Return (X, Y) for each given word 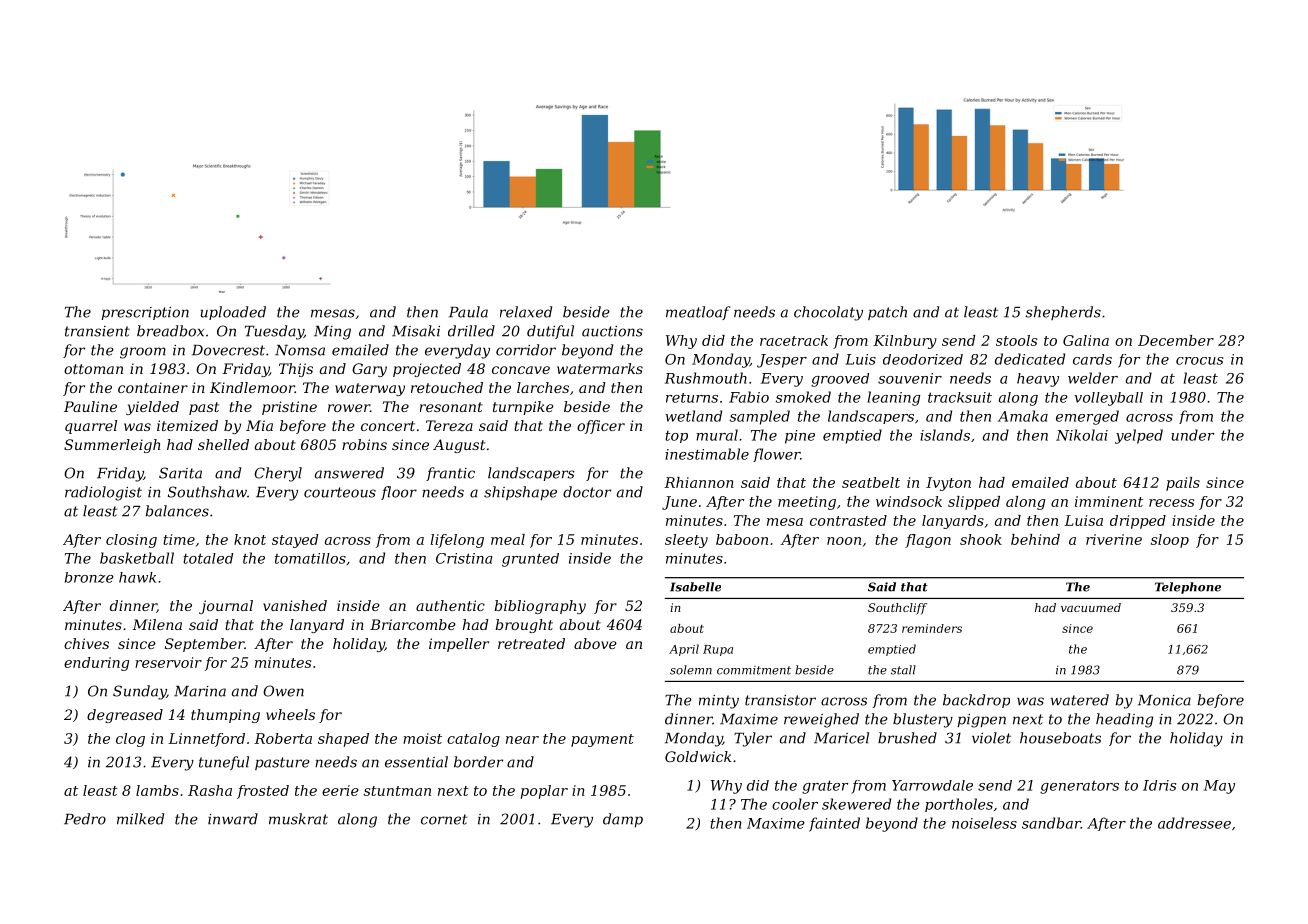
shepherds (1063, 313)
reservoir (168, 662)
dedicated (1030, 359)
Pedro (85, 819)
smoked (803, 397)
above (595, 643)
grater (825, 787)
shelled (223, 444)
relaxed (526, 312)
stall (903, 670)
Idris (1159, 785)
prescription (145, 313)
